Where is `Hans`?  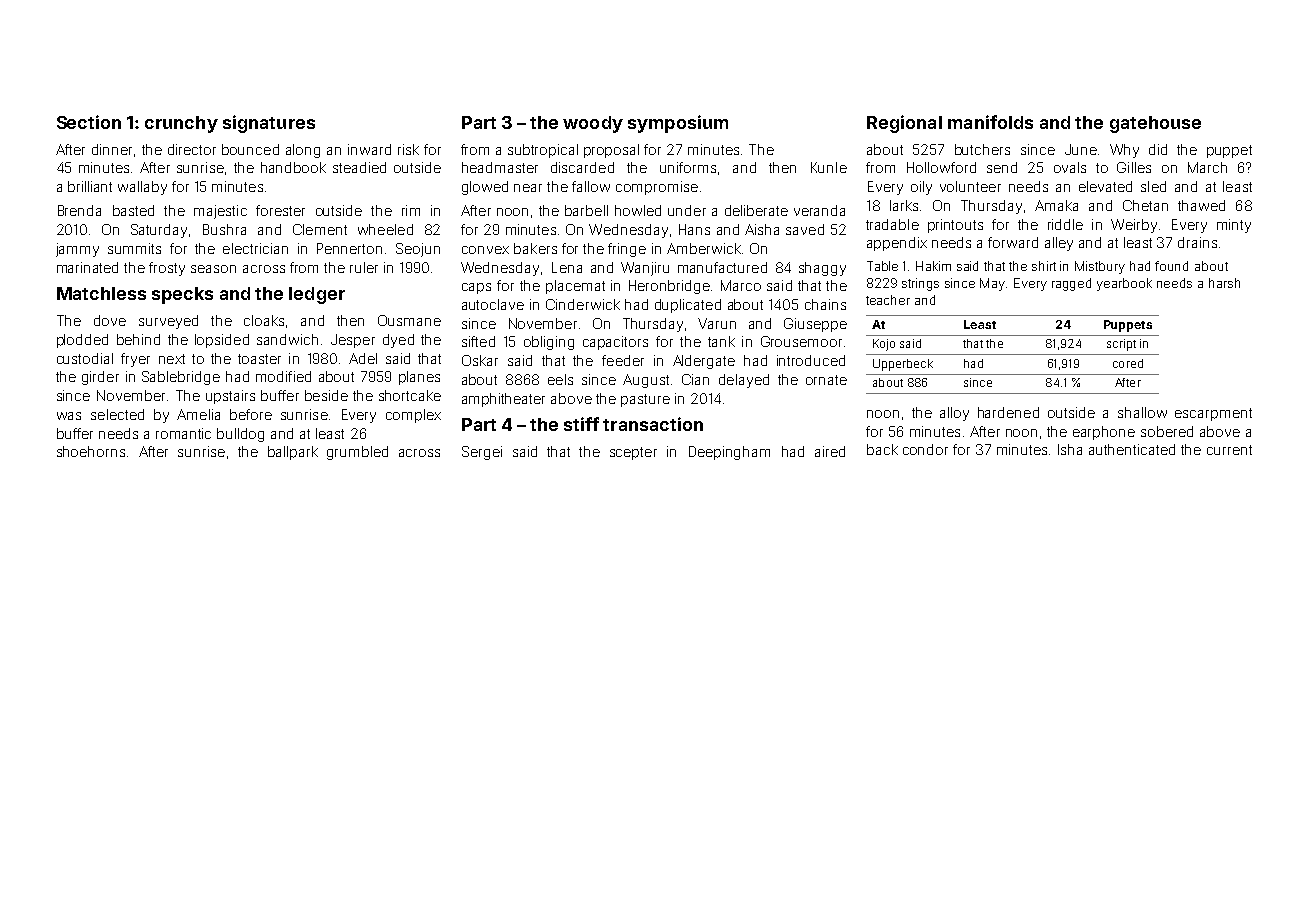
Hans is located at coordinates (694, 229).
